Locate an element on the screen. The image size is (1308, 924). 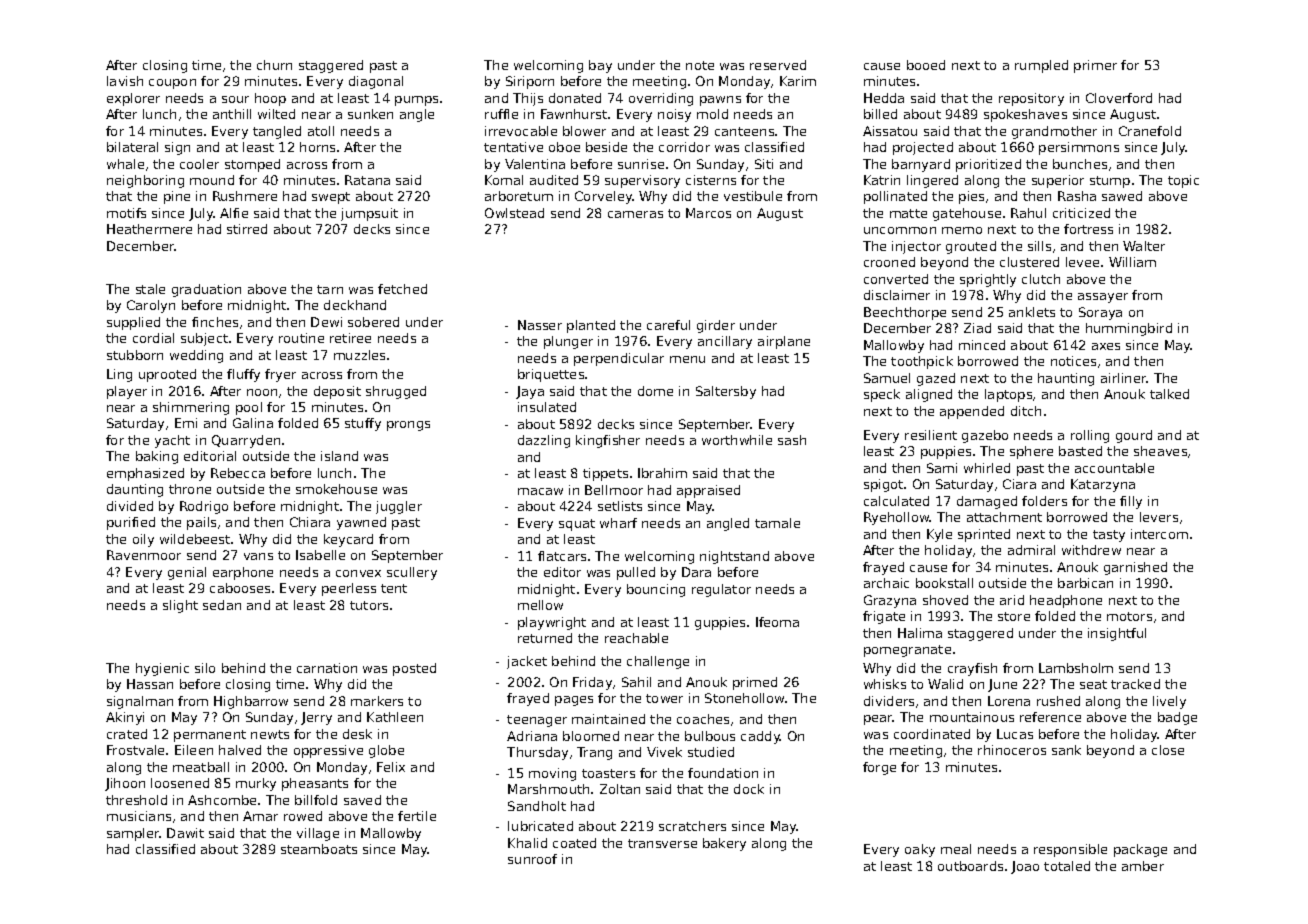
Thursday is located at coordinates (537, 753).
